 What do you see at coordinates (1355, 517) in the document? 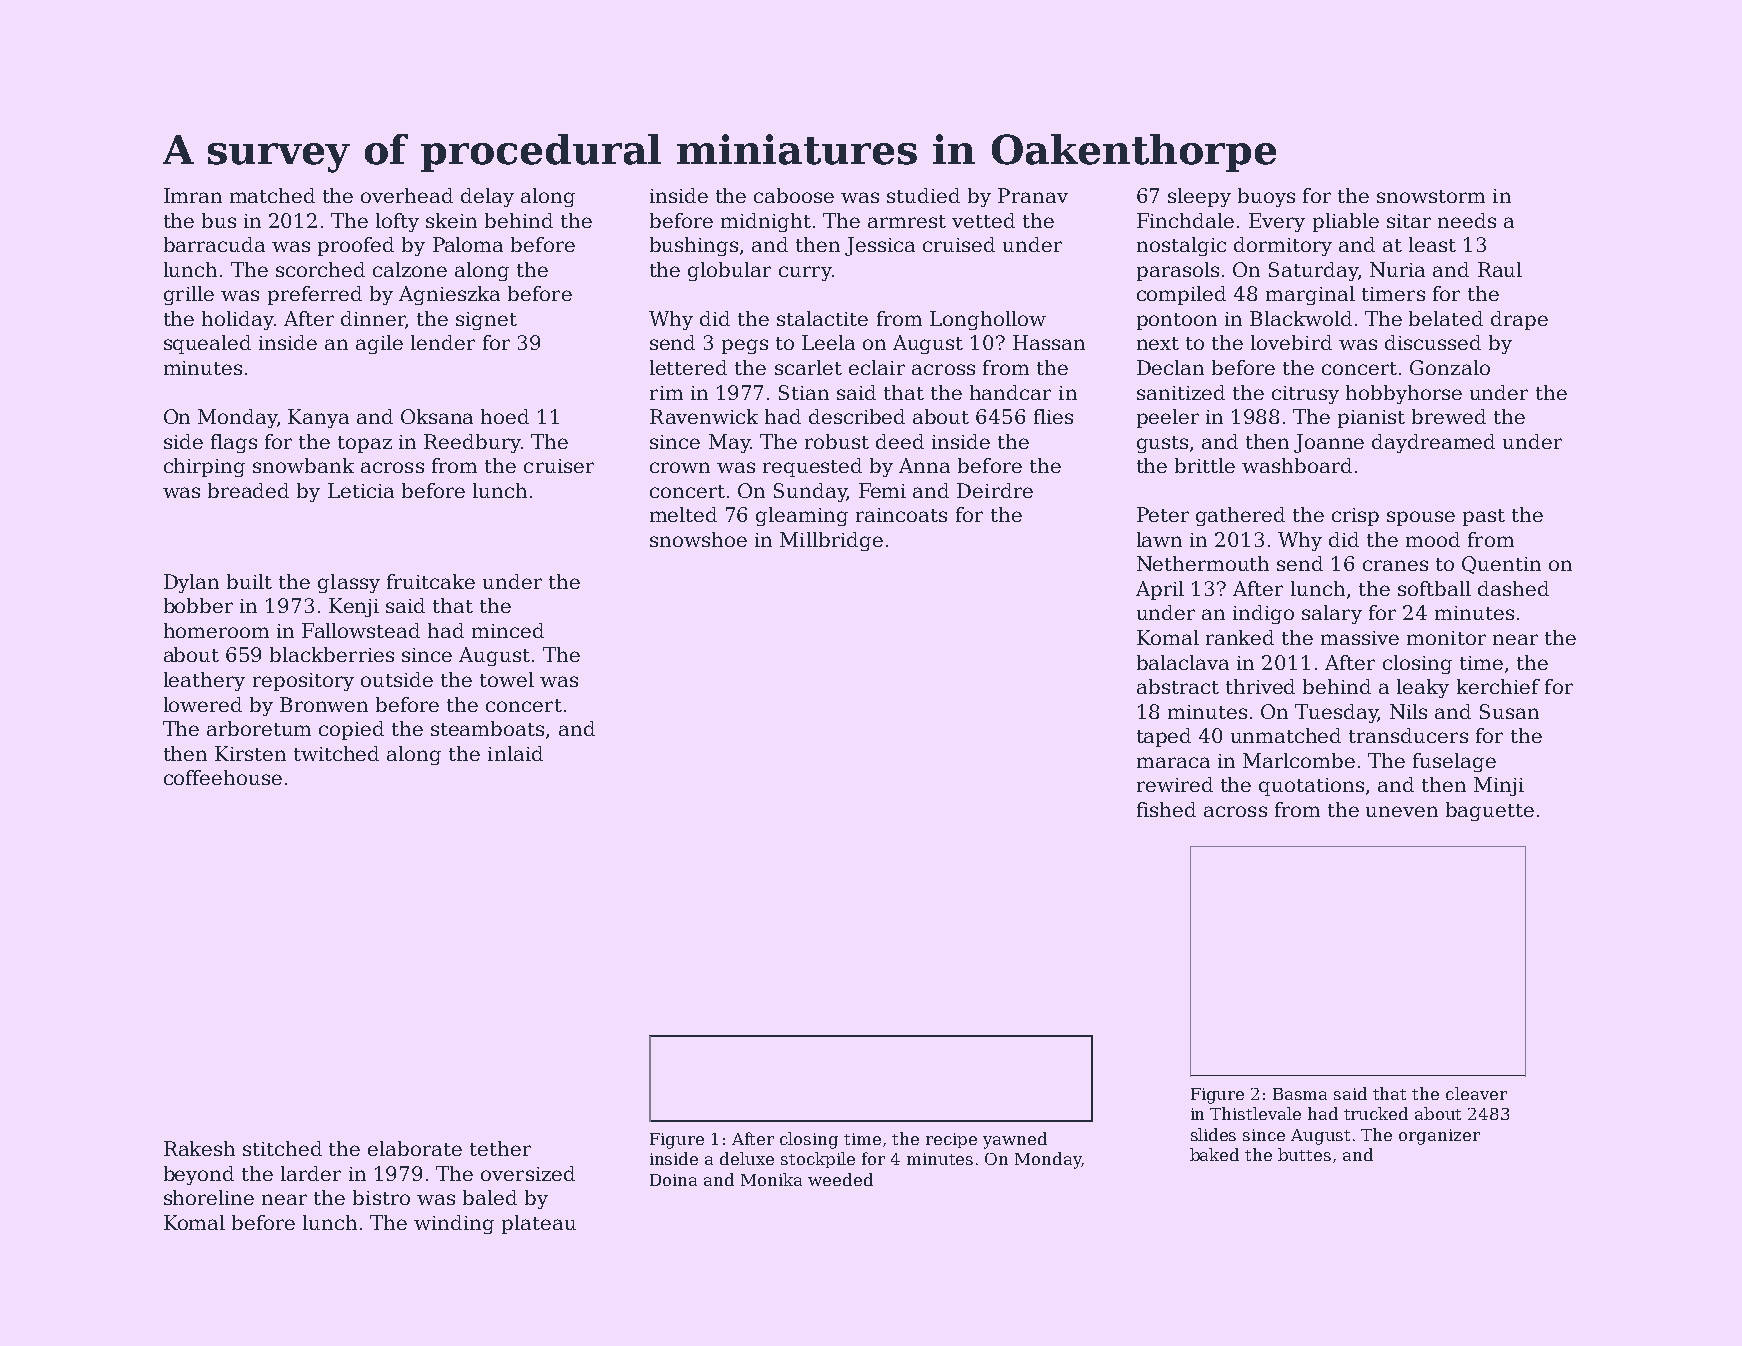
I see `crisp` at bounding box center [1355, 517].
